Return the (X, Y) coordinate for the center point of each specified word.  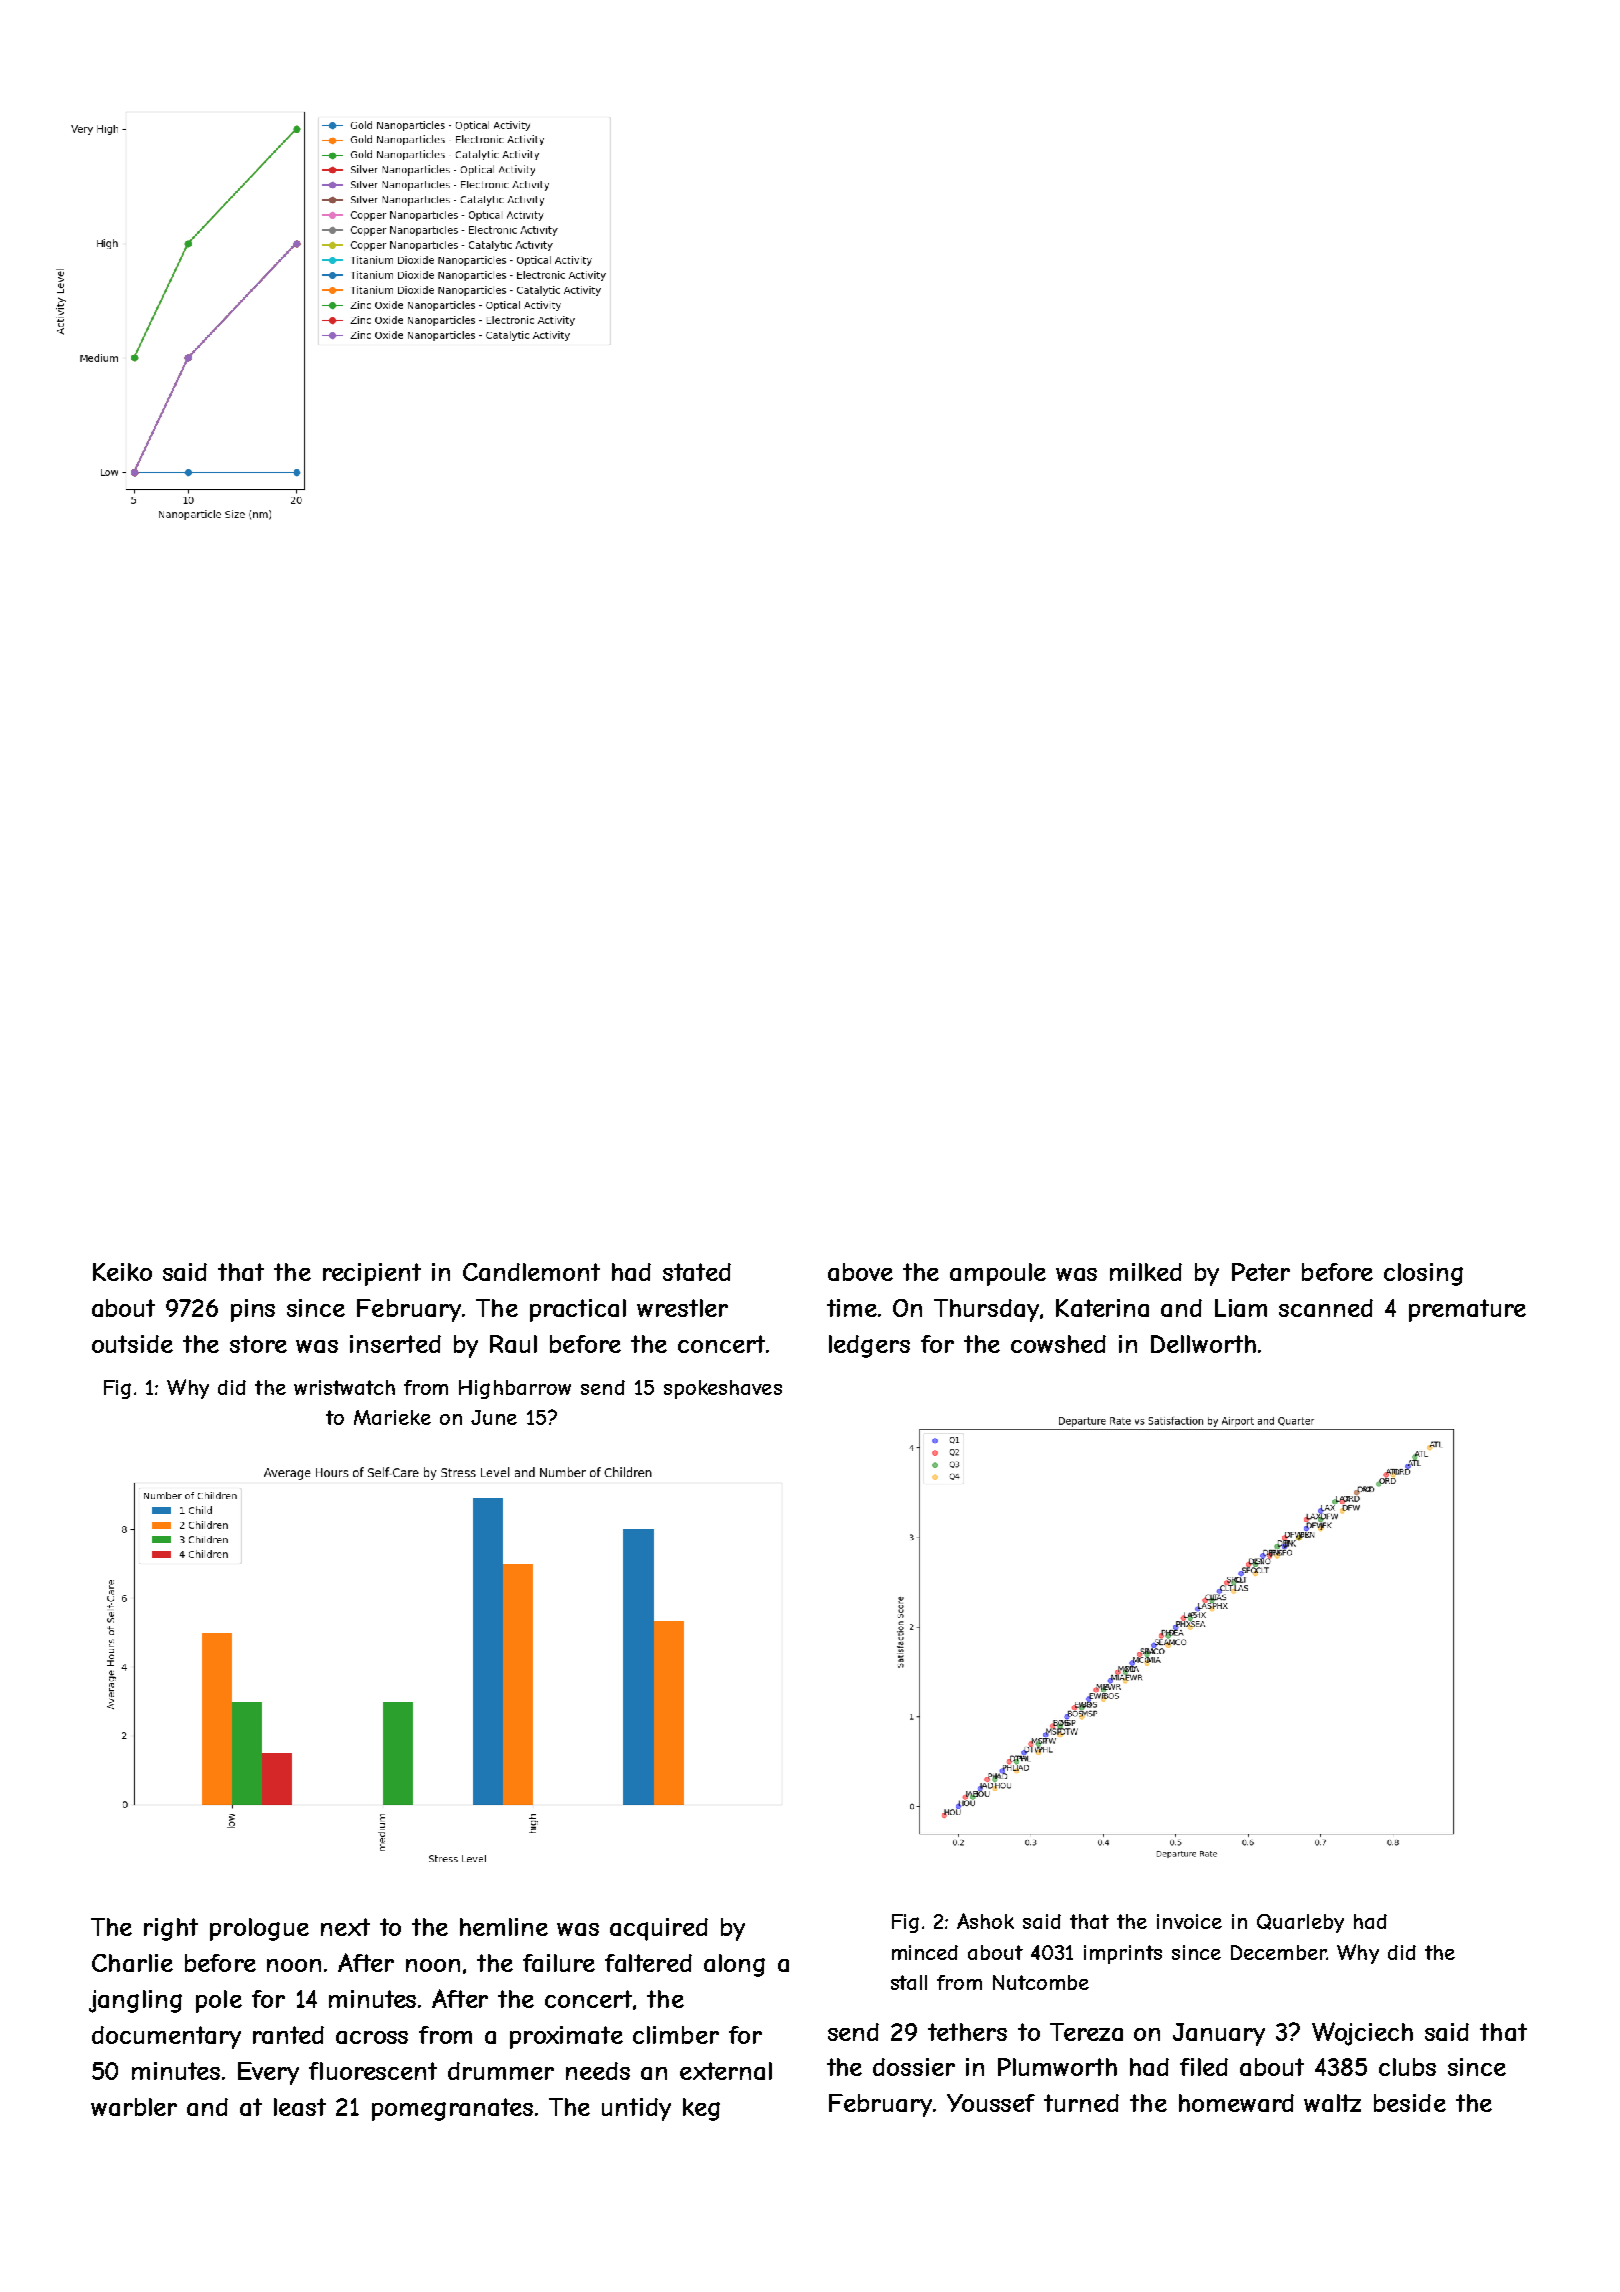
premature (1467, 1310)
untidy (636, 2109)
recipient (372, 1274)
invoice (1189, 1921)
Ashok (985, 1921)
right (171, 1929)
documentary (166, 2037)
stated (697, 1272)
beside (1410, 2103)
